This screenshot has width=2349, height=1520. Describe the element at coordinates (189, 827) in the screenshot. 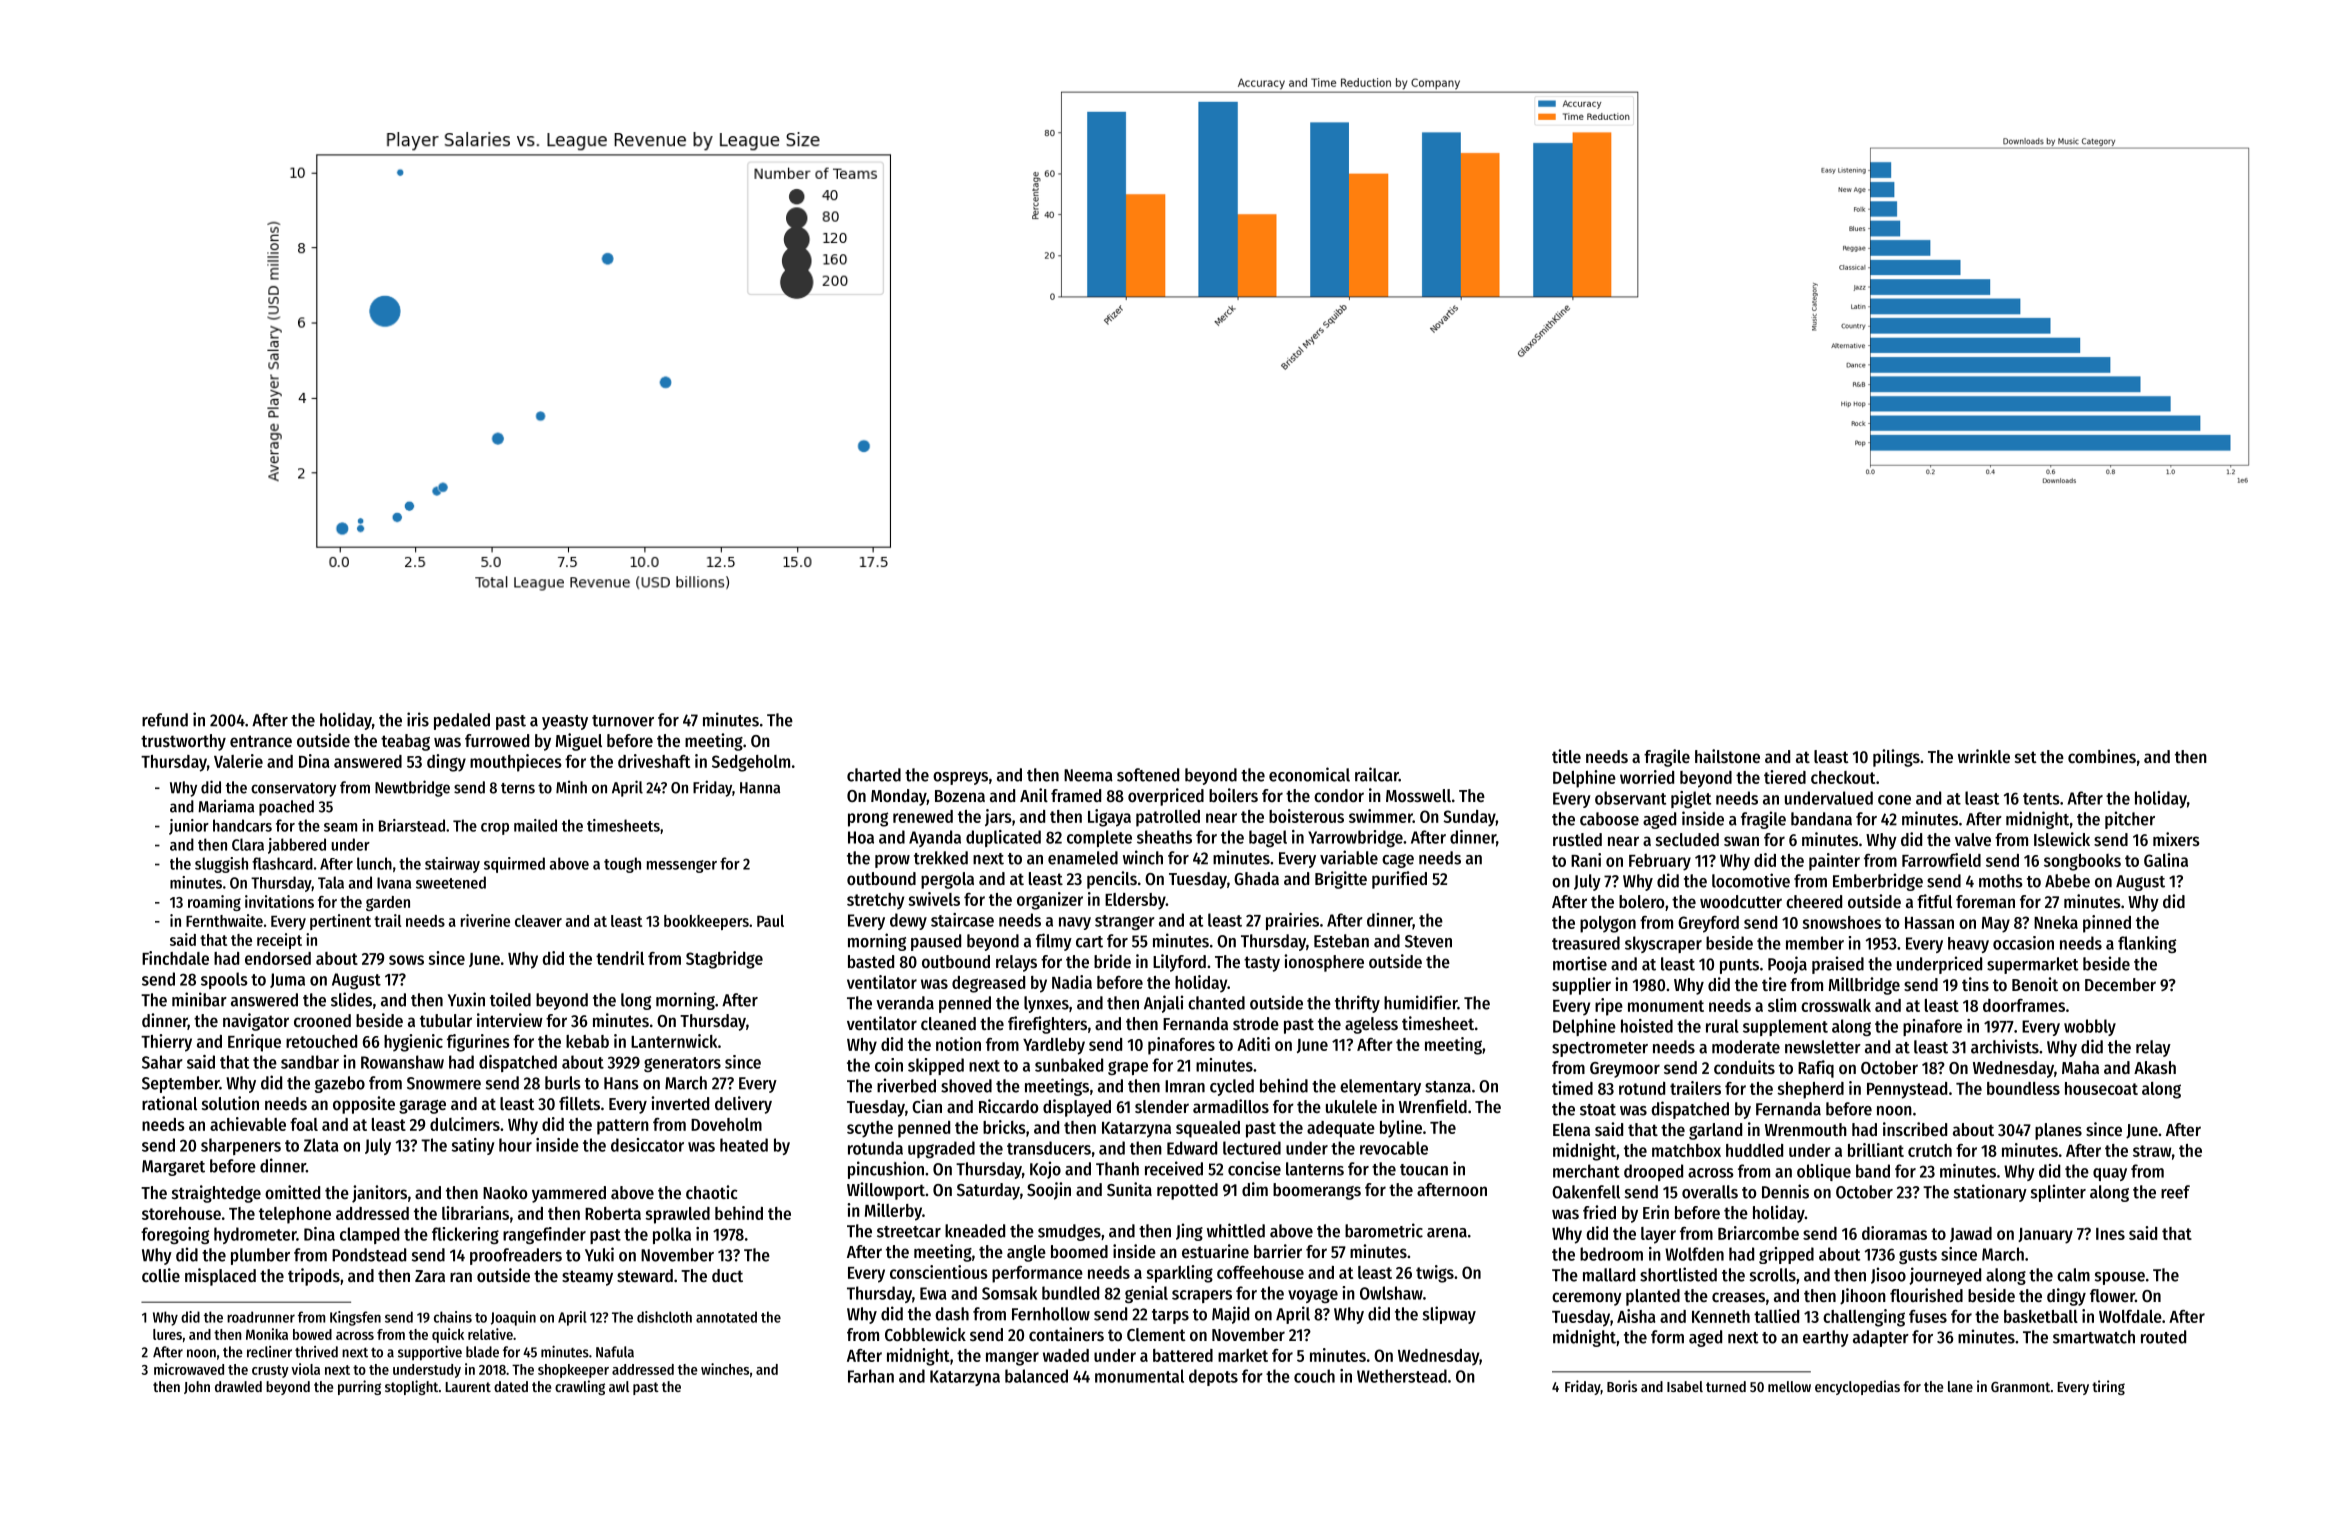

I see `junior` at that location.
